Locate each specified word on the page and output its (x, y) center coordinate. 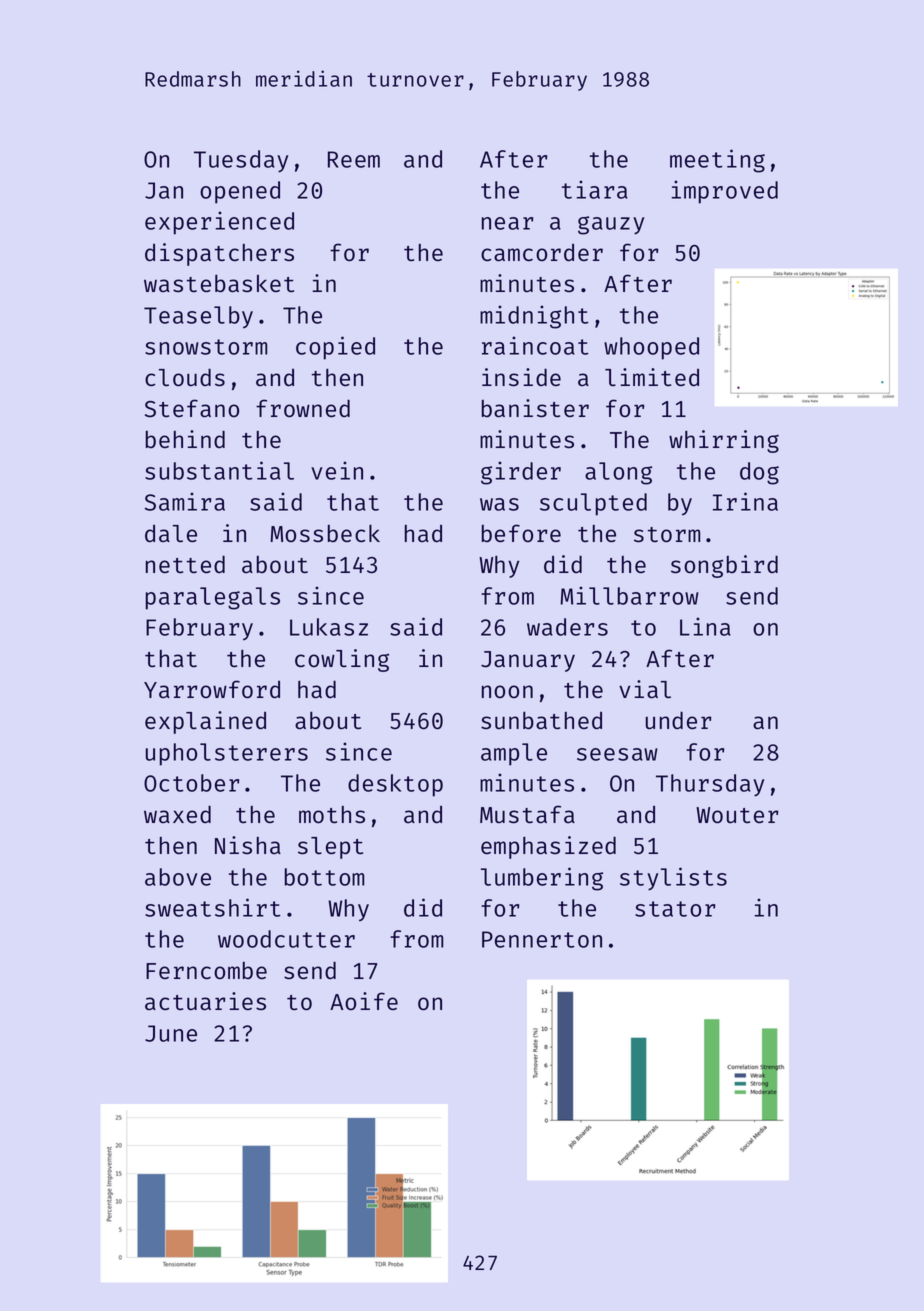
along (618, 473)
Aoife (364, 1001)
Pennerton (542, 939)
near (507, 223)
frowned (303, 408)
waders (567, 627)
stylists (673, 879)
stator (675, 909)
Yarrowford (212, 689)
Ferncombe (206, 970)
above (178, 877)
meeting (717, 161)
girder (521, 473)
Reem (354, 159)
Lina (705, 626)
